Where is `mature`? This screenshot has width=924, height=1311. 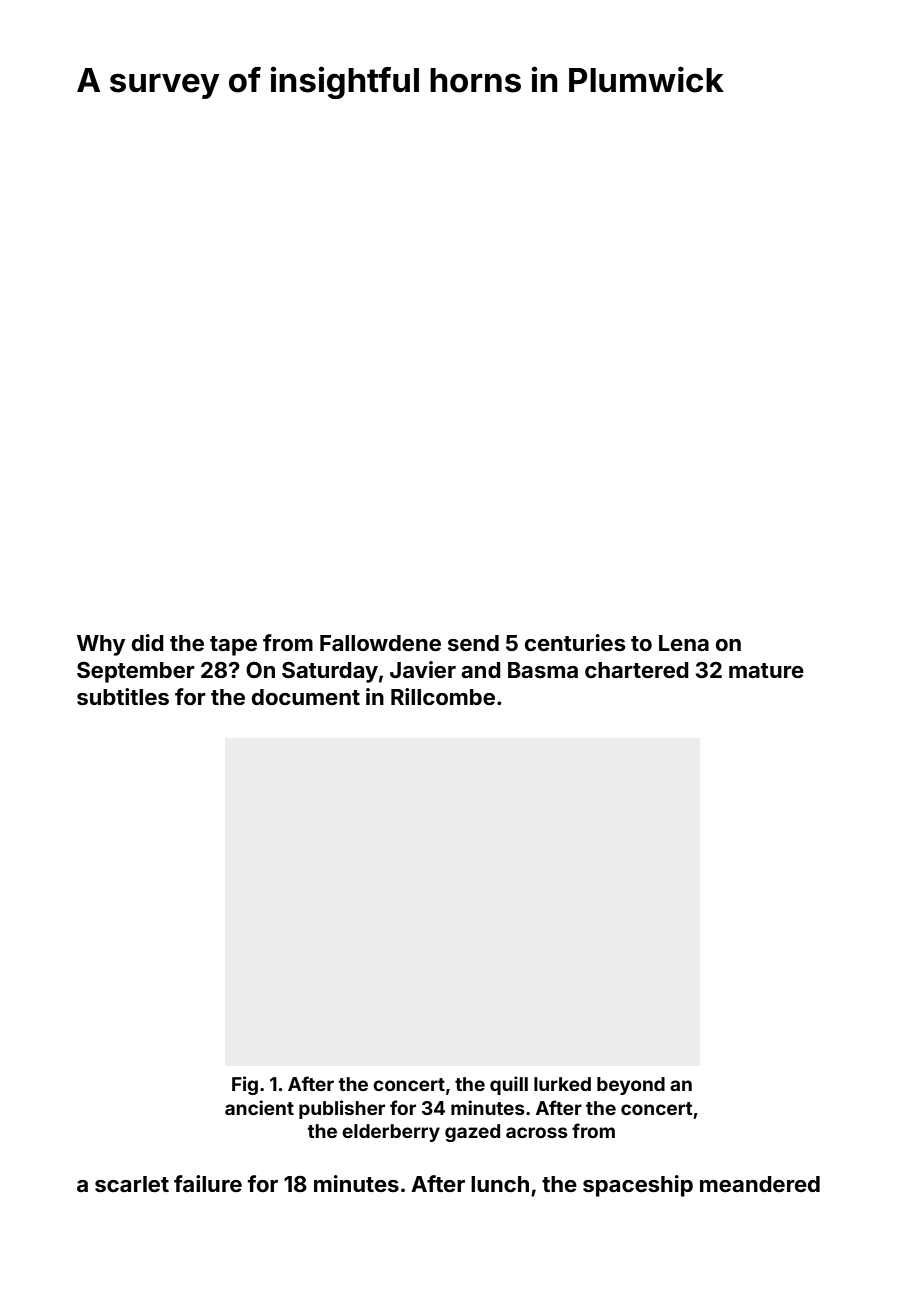 mature is located at coordinates (766, 670).
